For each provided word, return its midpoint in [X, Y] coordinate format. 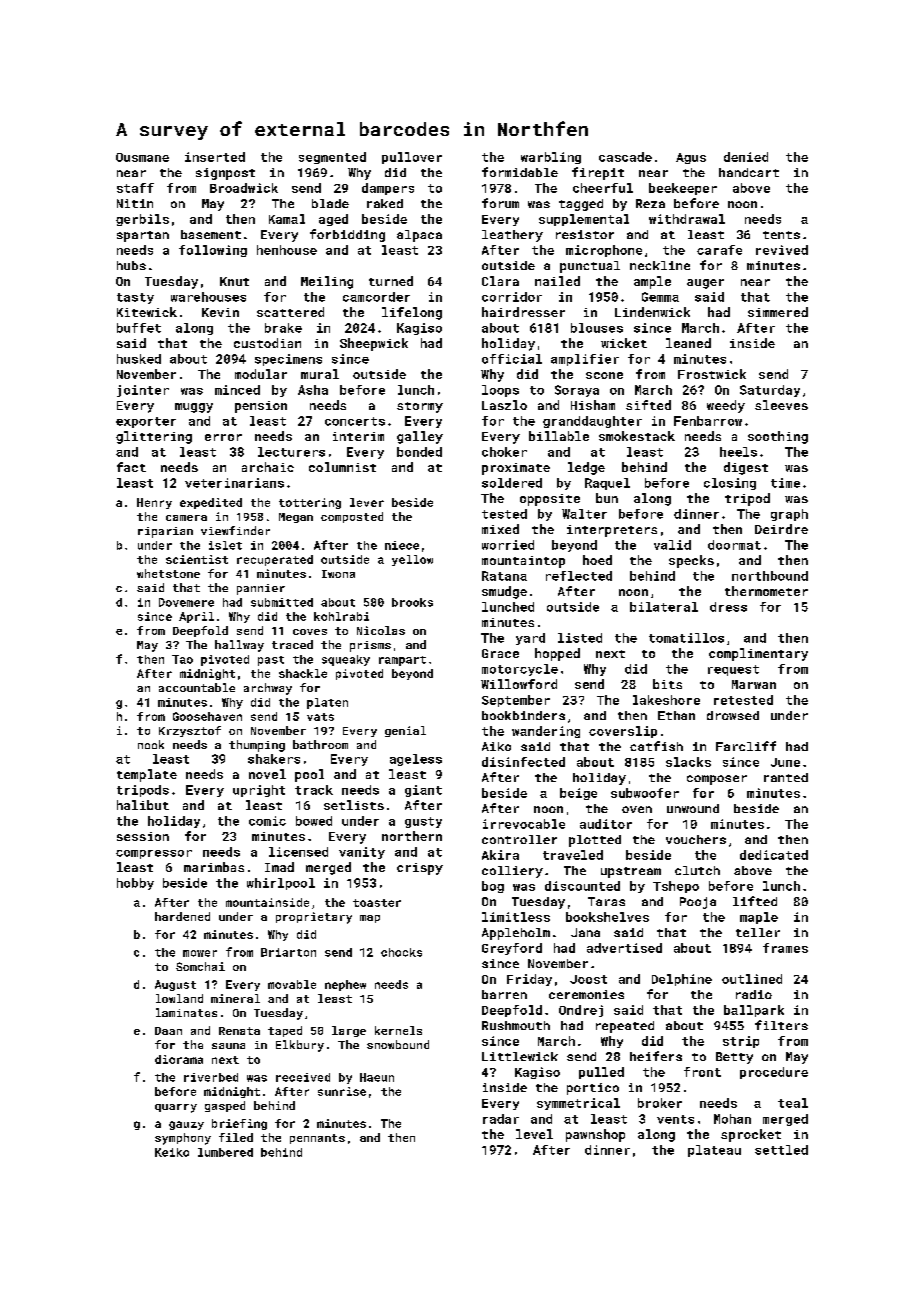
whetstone [168, 573]
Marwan [754, 684]
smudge [504, 592]
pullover [412, 158]
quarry [176, 1108]
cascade [625, 157]
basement [211, 234]
